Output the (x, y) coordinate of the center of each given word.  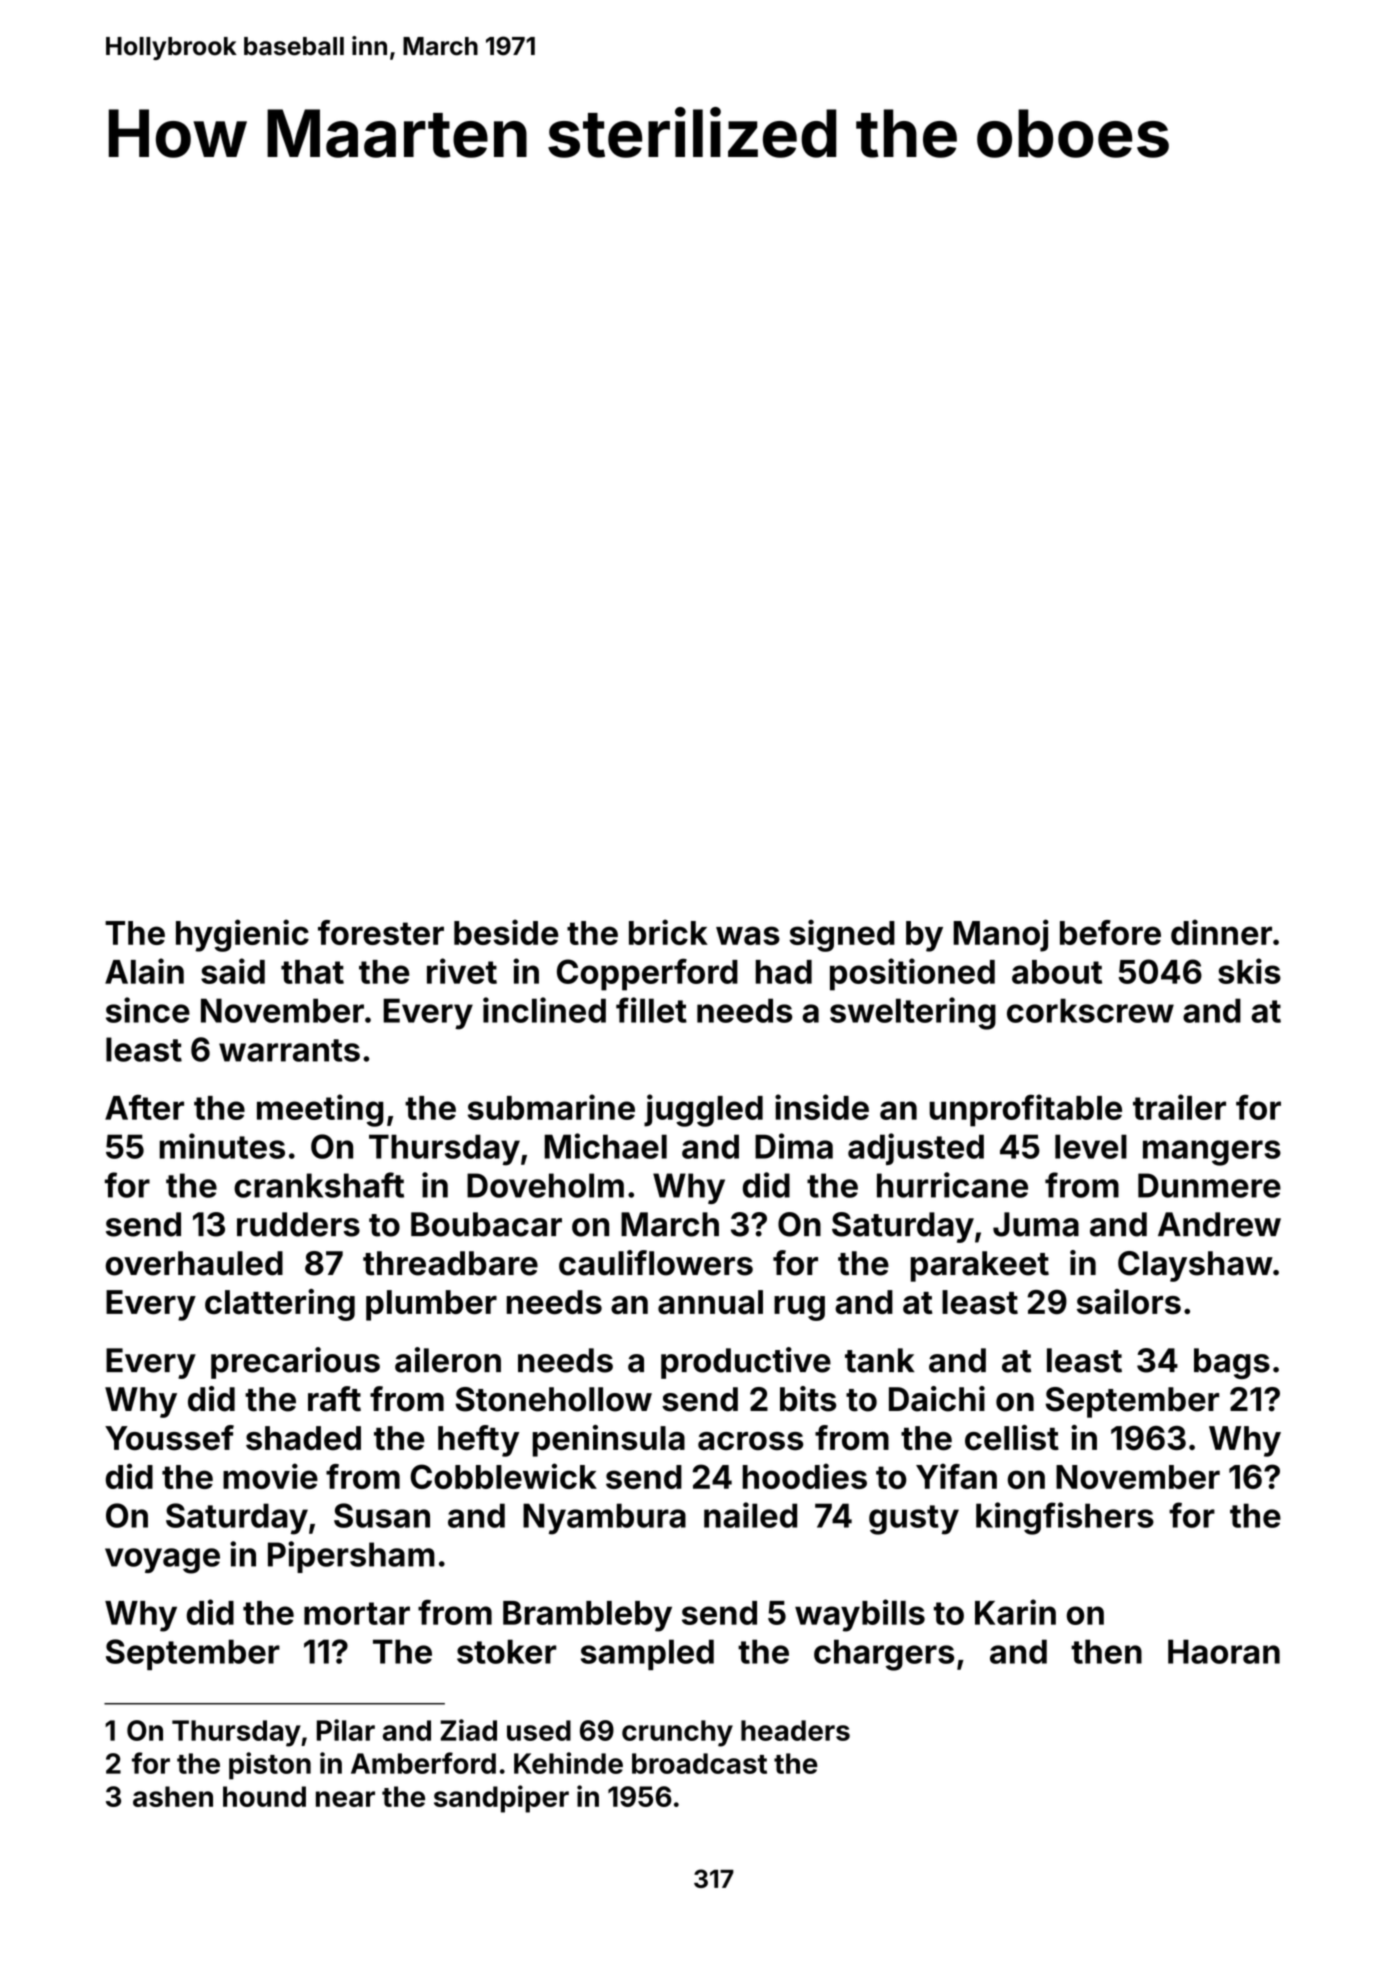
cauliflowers (656, 1263)
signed (842, 935)
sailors (1129, 1302)
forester (381, 932)
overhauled (194, 1263)
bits (808, 1399)
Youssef (169, 1438)
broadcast (699, 1763)
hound (264, 1796)
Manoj (1001, 935)
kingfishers (1065, 1518)
